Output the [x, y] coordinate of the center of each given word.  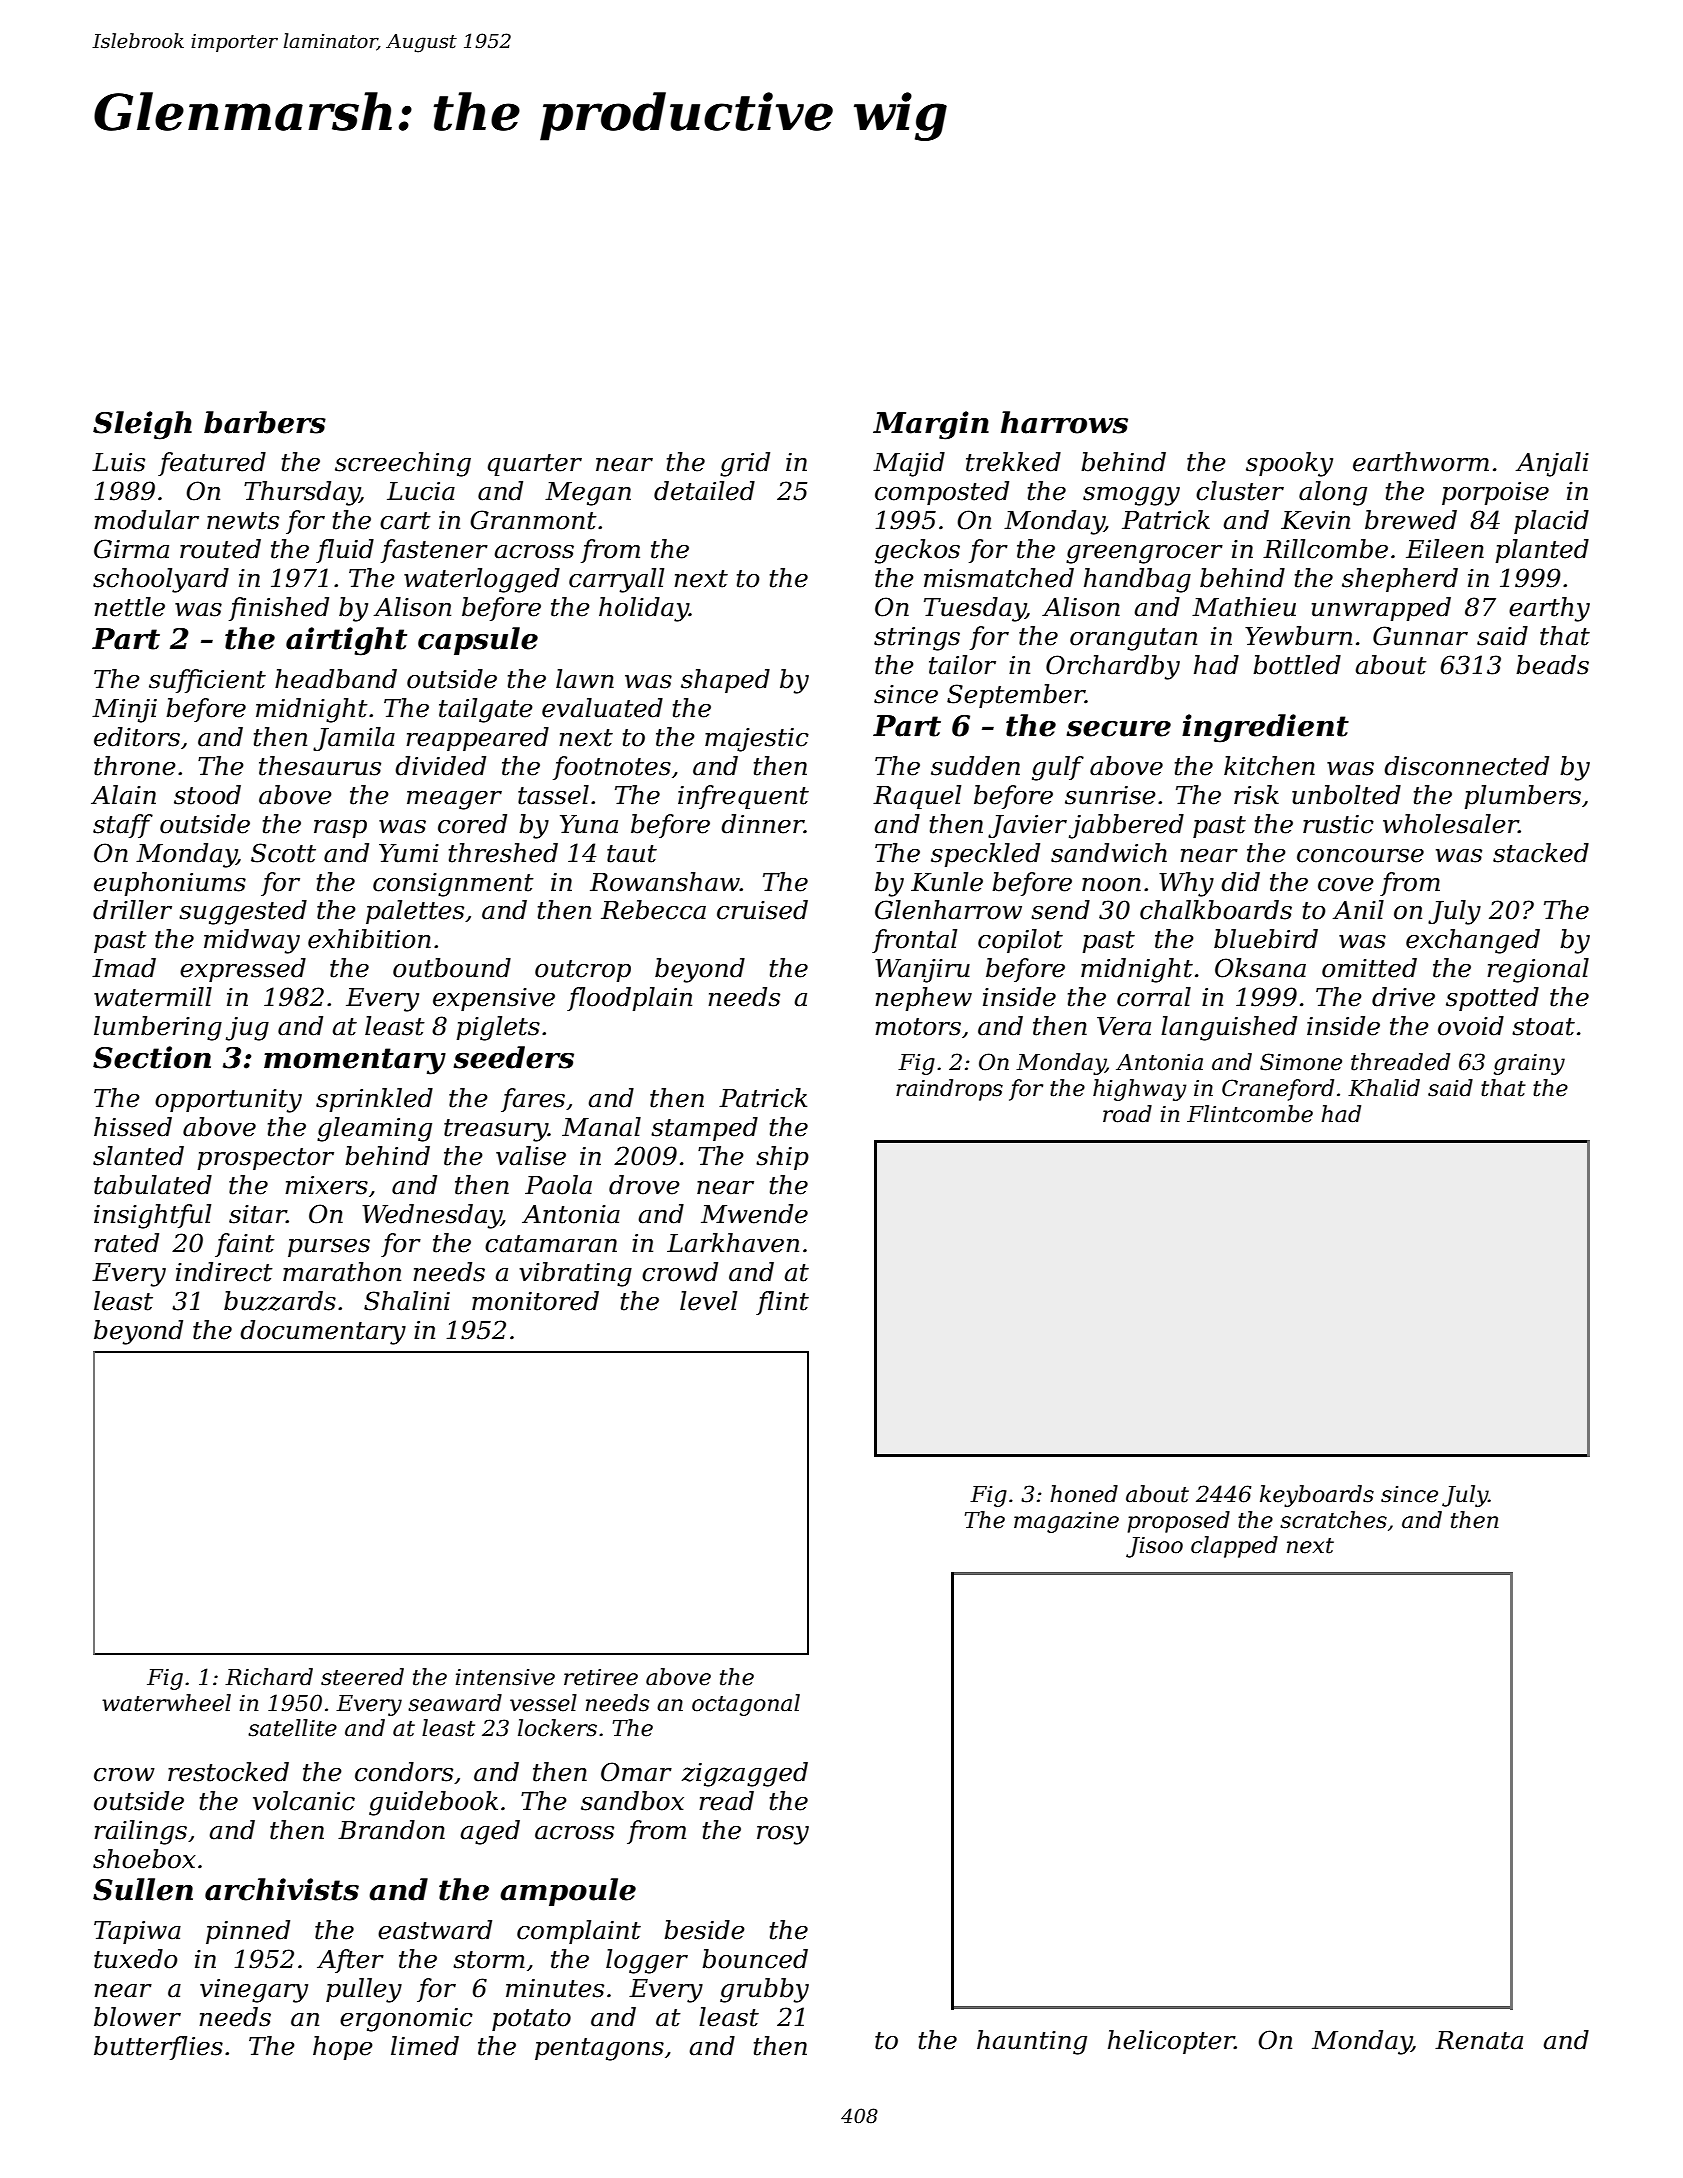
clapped [1234, 1547]
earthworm [1421, 462]
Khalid [1384, 1088]
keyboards [1317, 1496]
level [708, 1301]
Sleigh [142, 425]
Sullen [143, 1889]
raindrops [949, 1090]
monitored [535, 1301]
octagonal [746, 1705]
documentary [323, 1332]
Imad [124, 968]
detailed [704, 491]
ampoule [568, 1892]
